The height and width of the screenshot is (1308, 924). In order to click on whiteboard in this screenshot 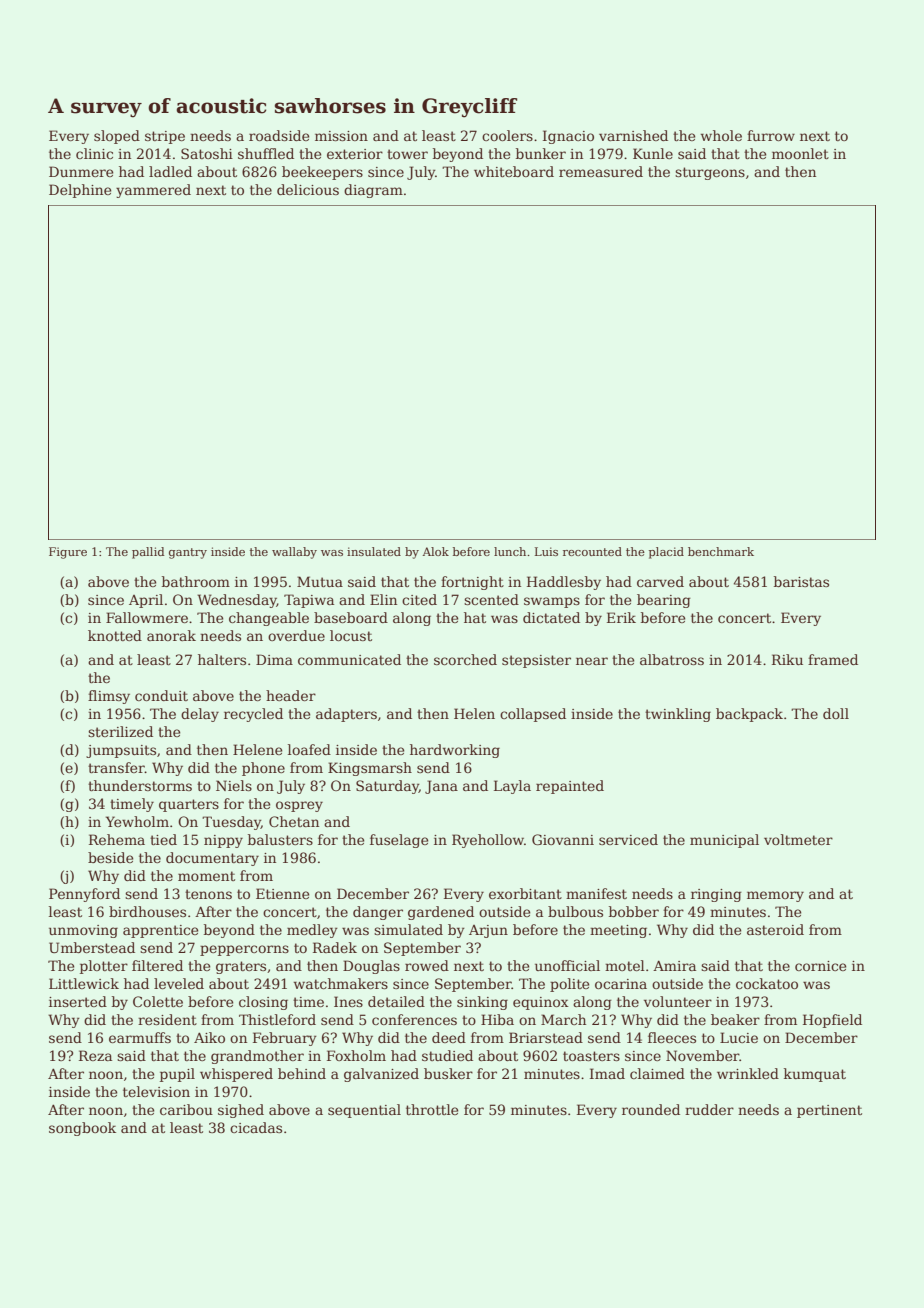, I will do `click(514, 171)`.
